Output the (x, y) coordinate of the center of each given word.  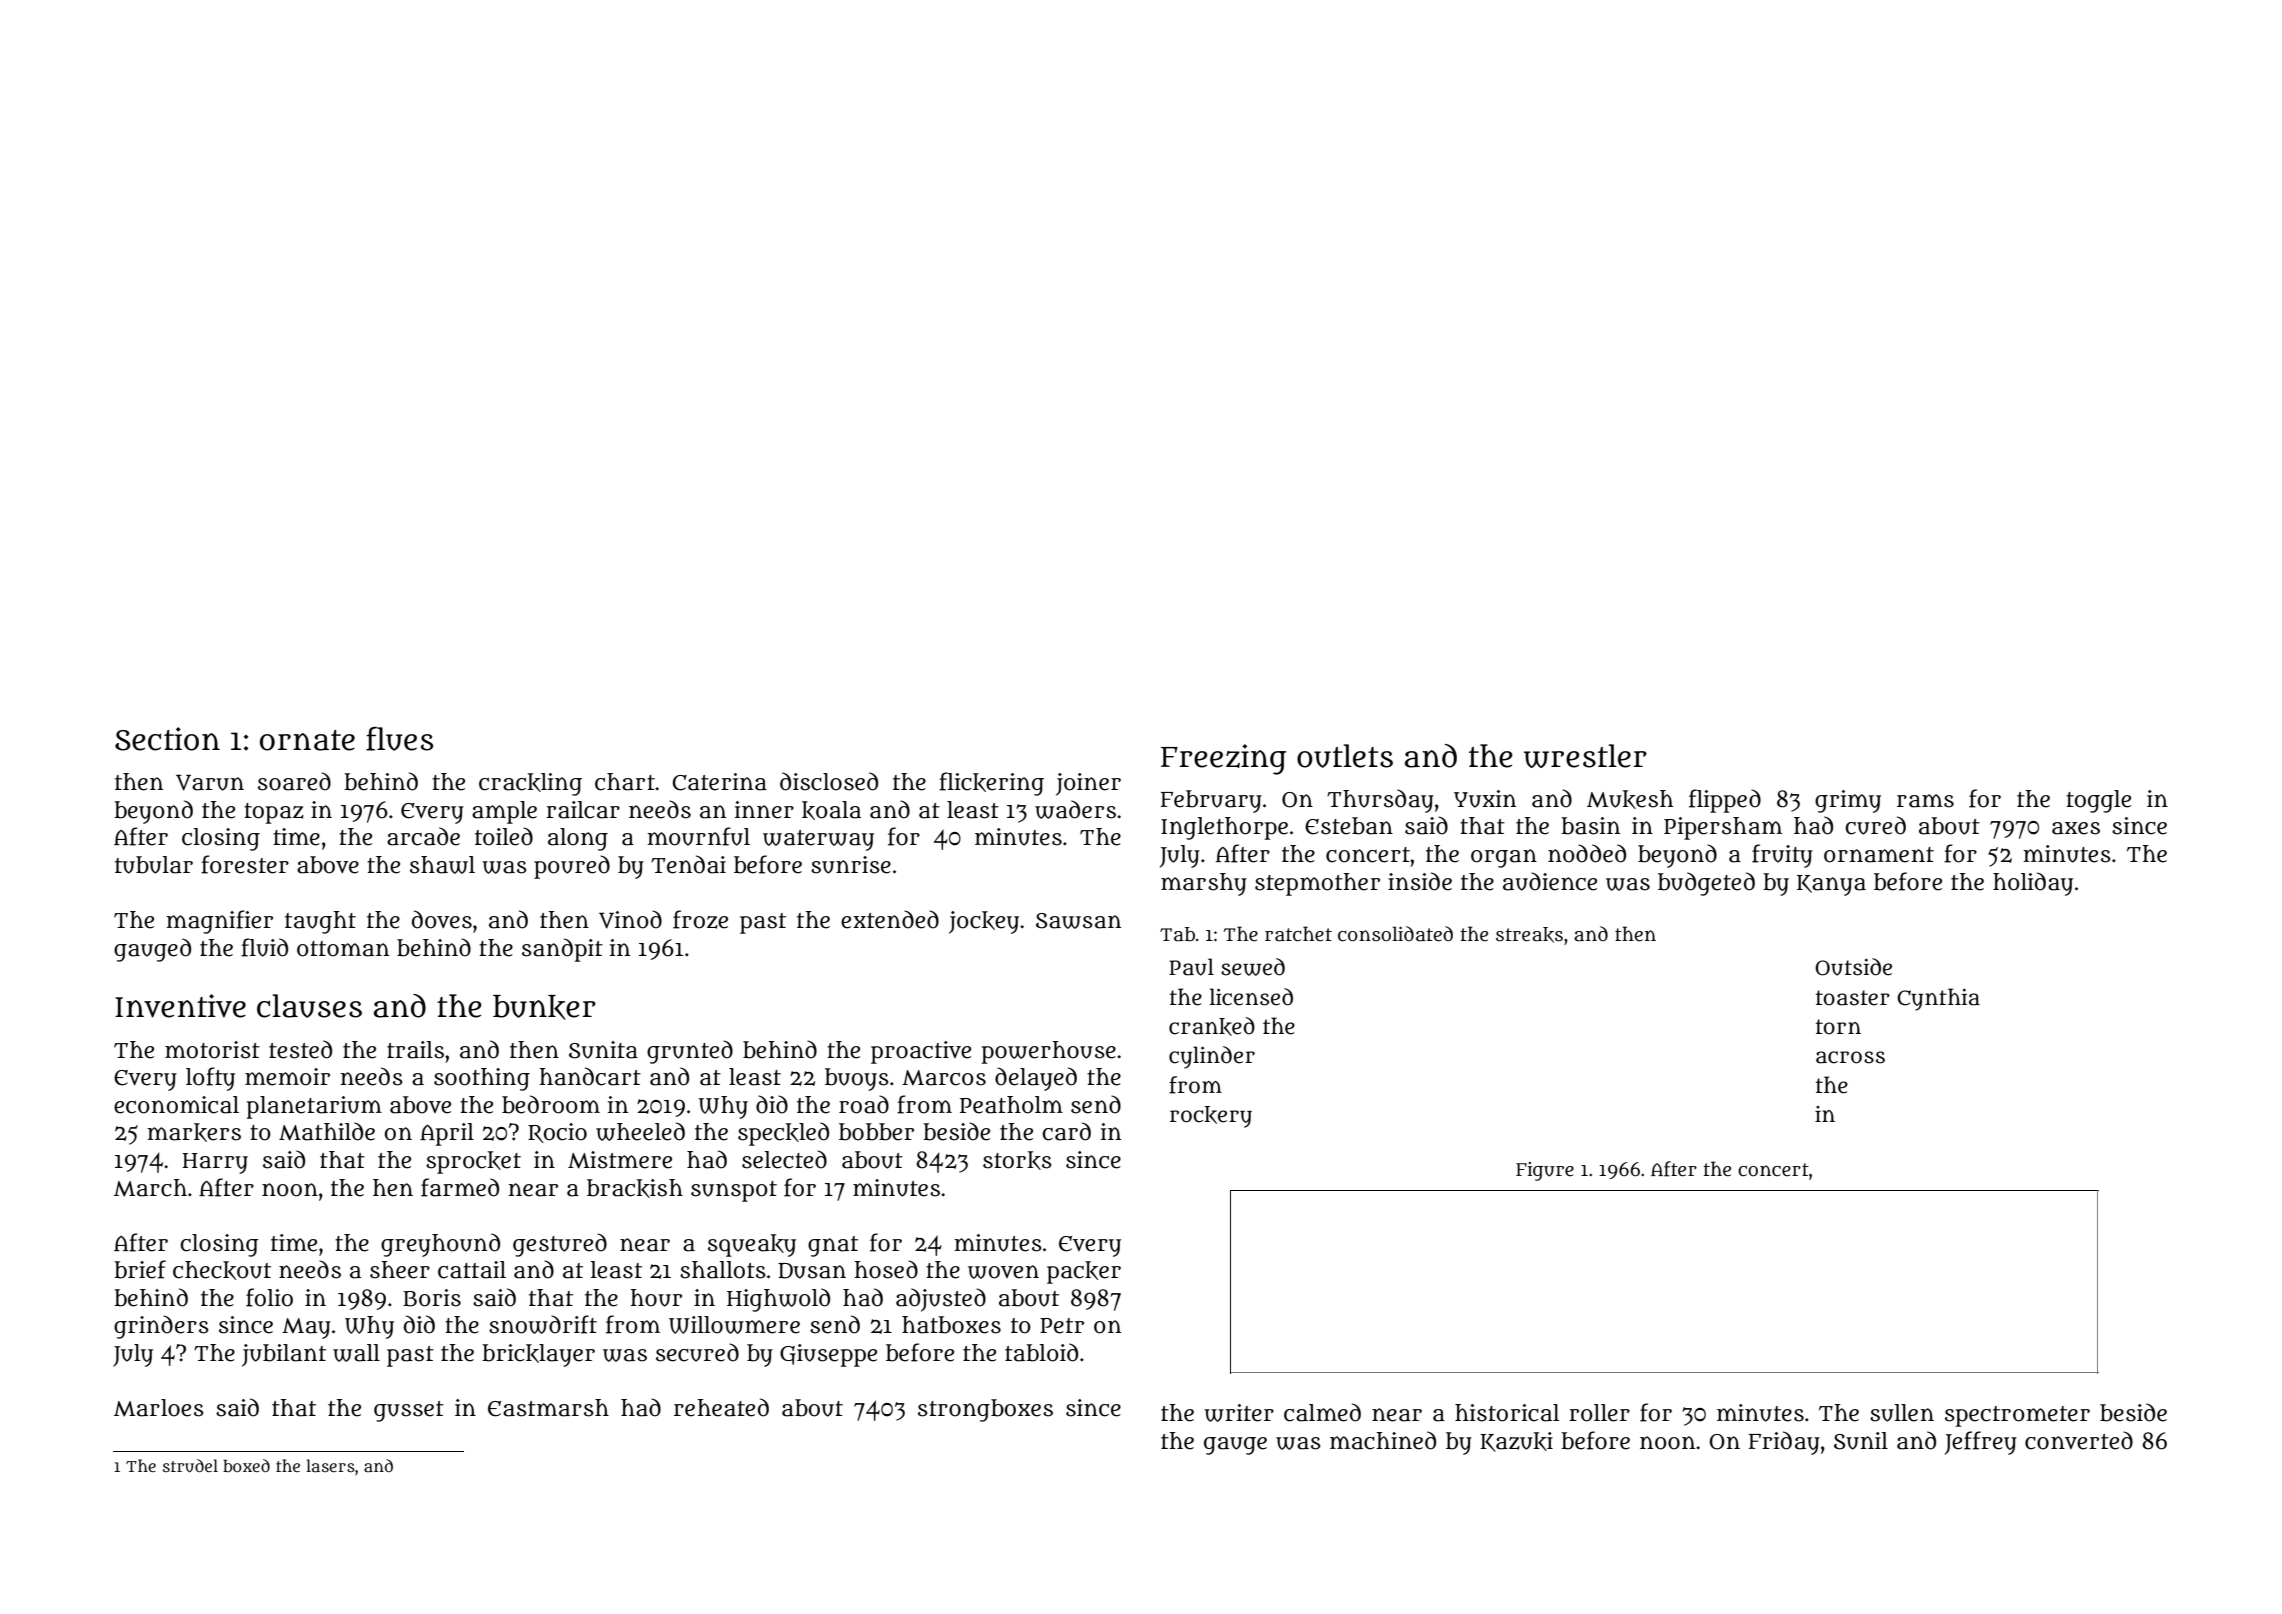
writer (1239, 1413)
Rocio (557, 1133)
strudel (190, 1466)
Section (167, 739)
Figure (1545, 1171)
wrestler (1585, 756)
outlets (1345, 756)
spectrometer (2017, 1416)
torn (1838, 1027)
